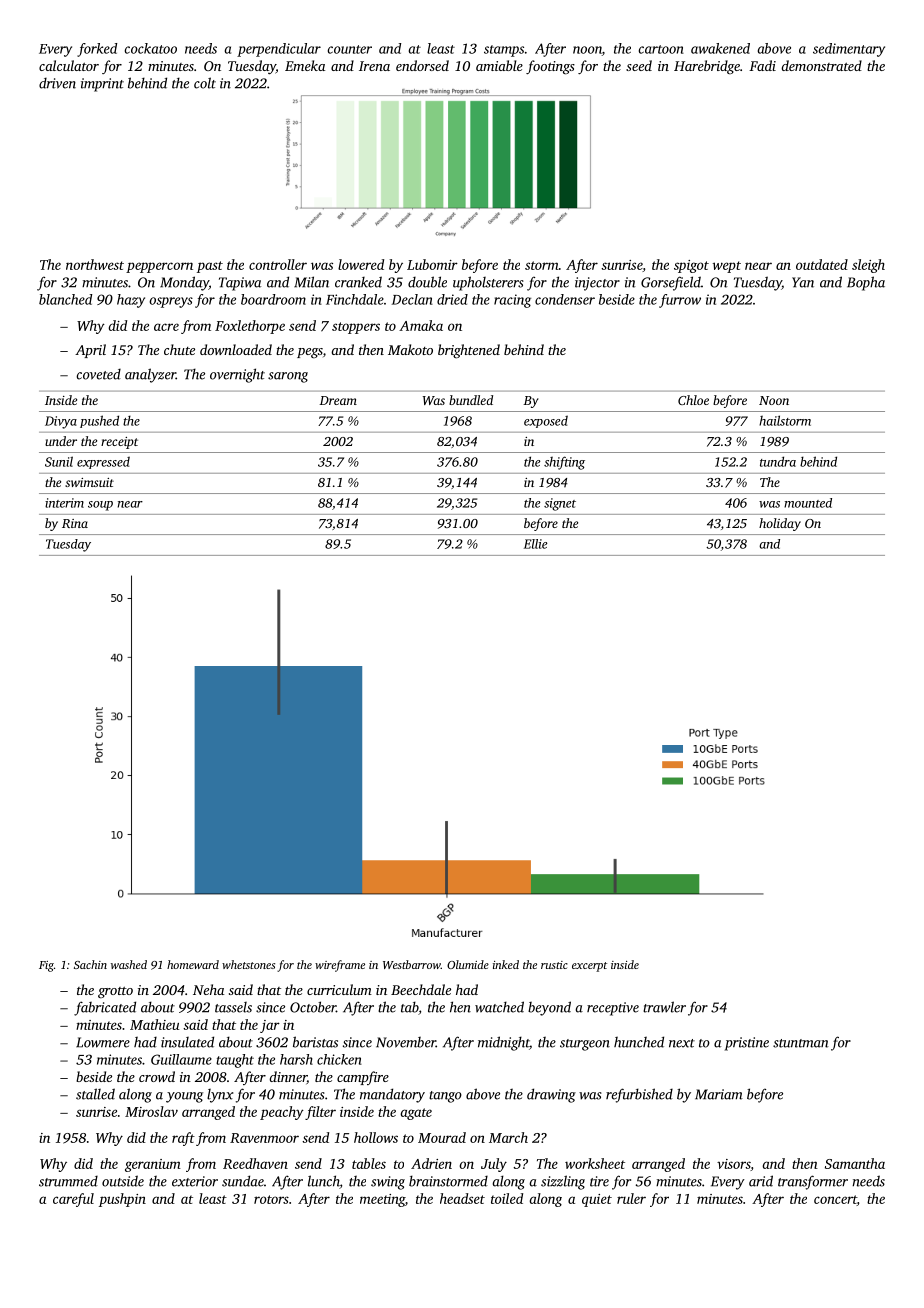 Image resolution: width=924 pixels, height=1308 pixels. I want to click on midnight, so click(503, 1043).
